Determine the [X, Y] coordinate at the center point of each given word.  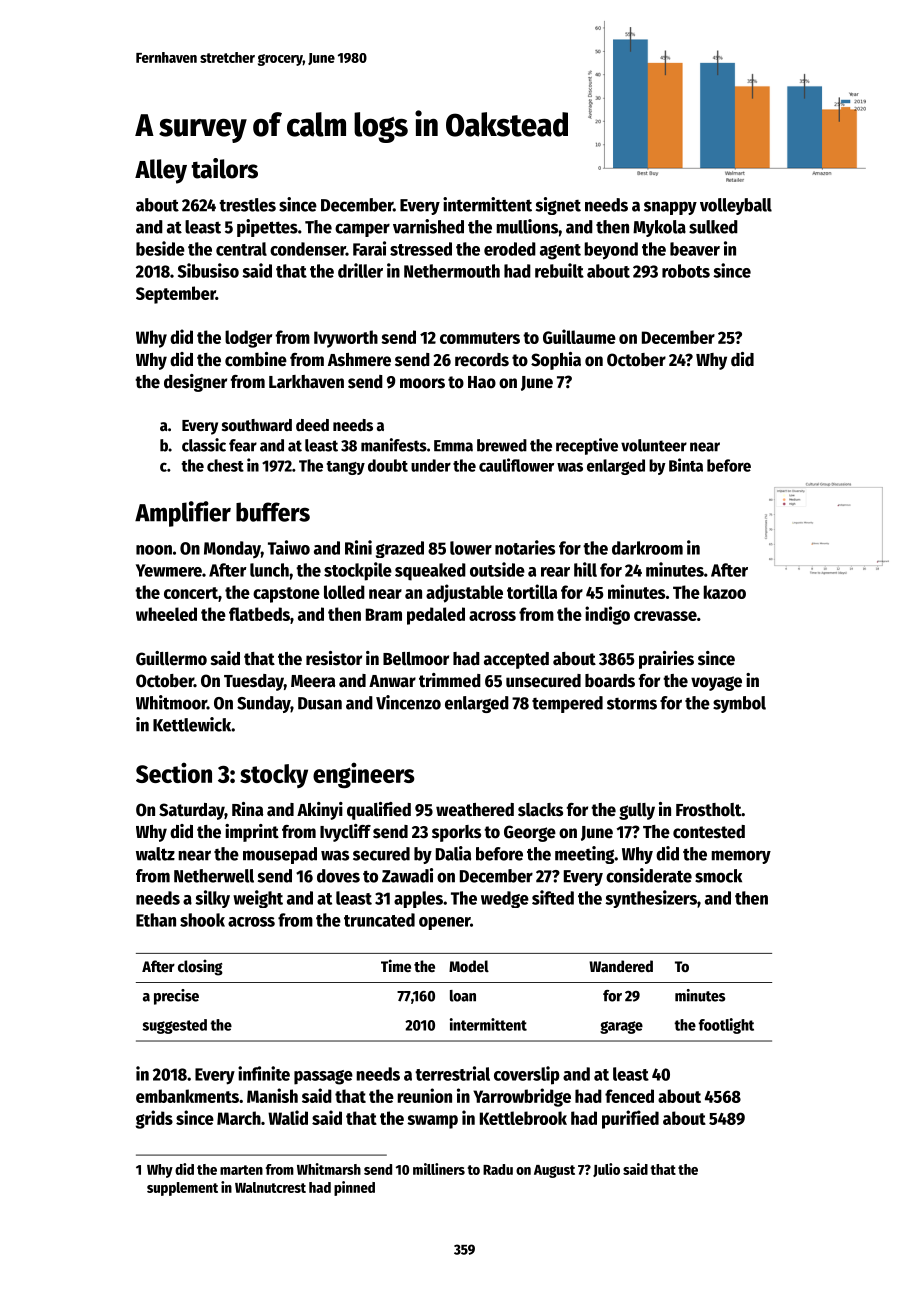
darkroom [647, 548]
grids [154, 1119]
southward [257, 425]
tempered [567, 704]
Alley [161, 171]
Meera [313, 681]
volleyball [736, 206]
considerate [649, 875]
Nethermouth [452, 271]
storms [632, 704]
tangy [345, 468]
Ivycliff [345, 833]
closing [200, 967]
